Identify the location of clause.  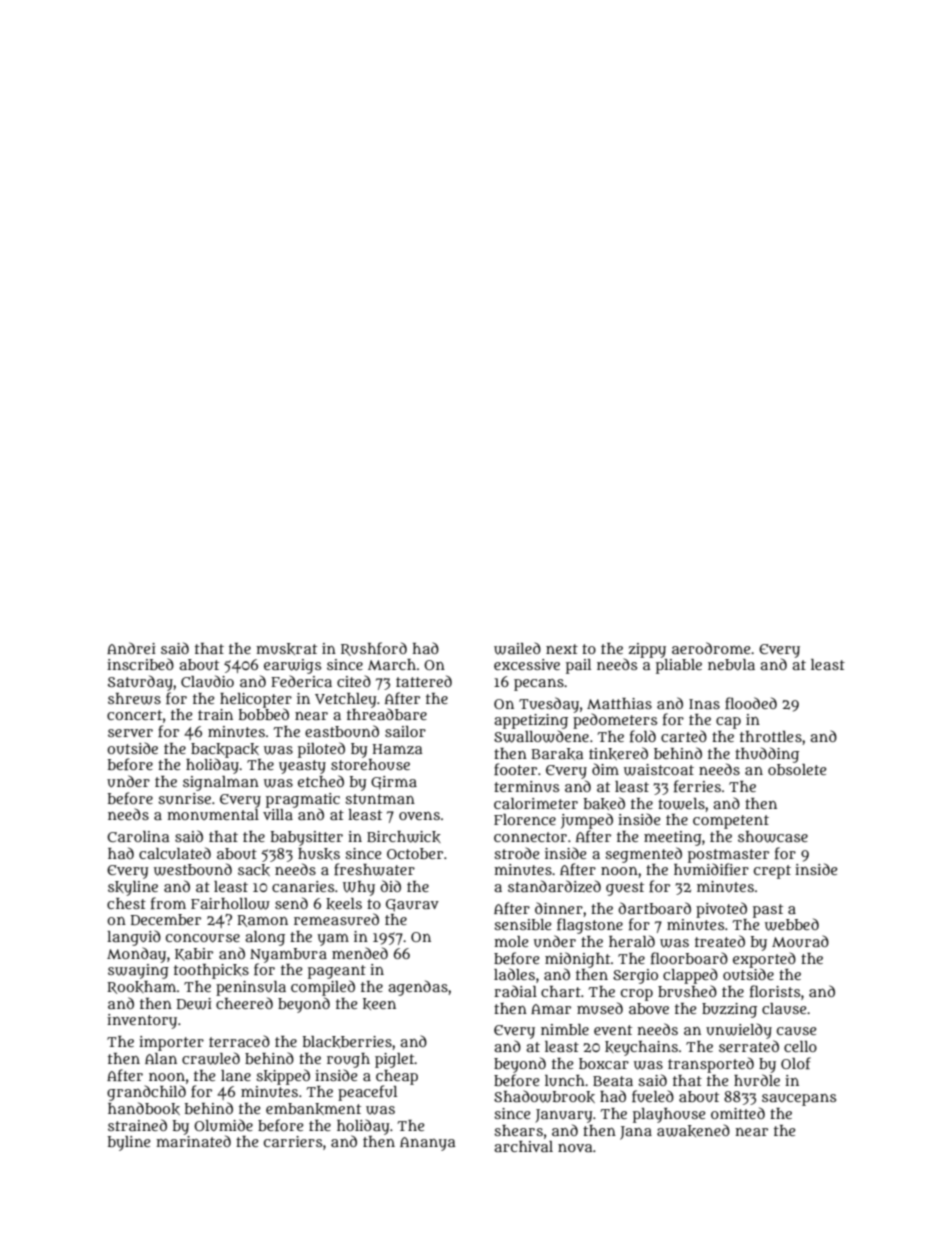
(784, 1008).
